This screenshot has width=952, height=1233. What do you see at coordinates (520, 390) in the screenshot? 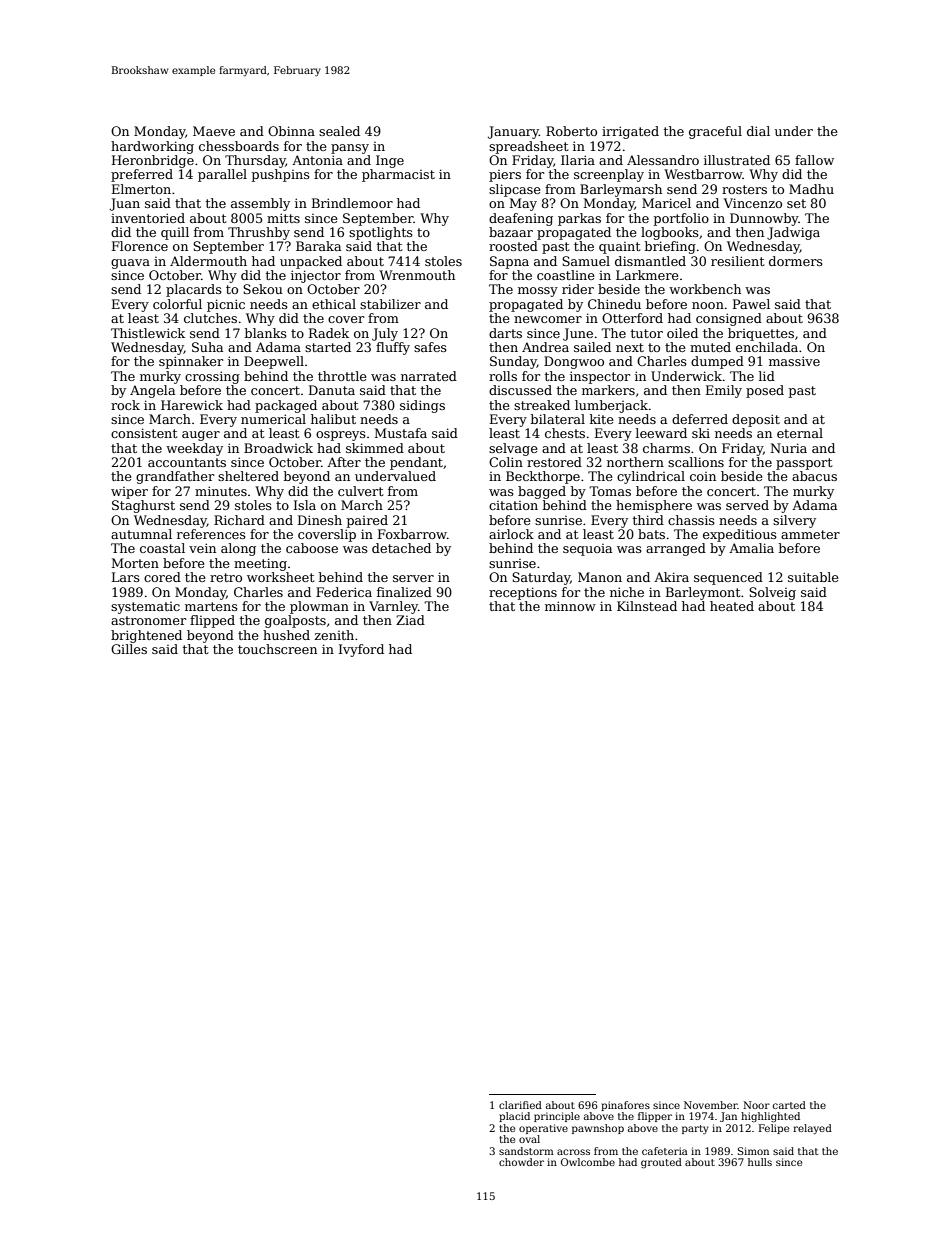
I see `discussed` at bounding box center [520, 390].
